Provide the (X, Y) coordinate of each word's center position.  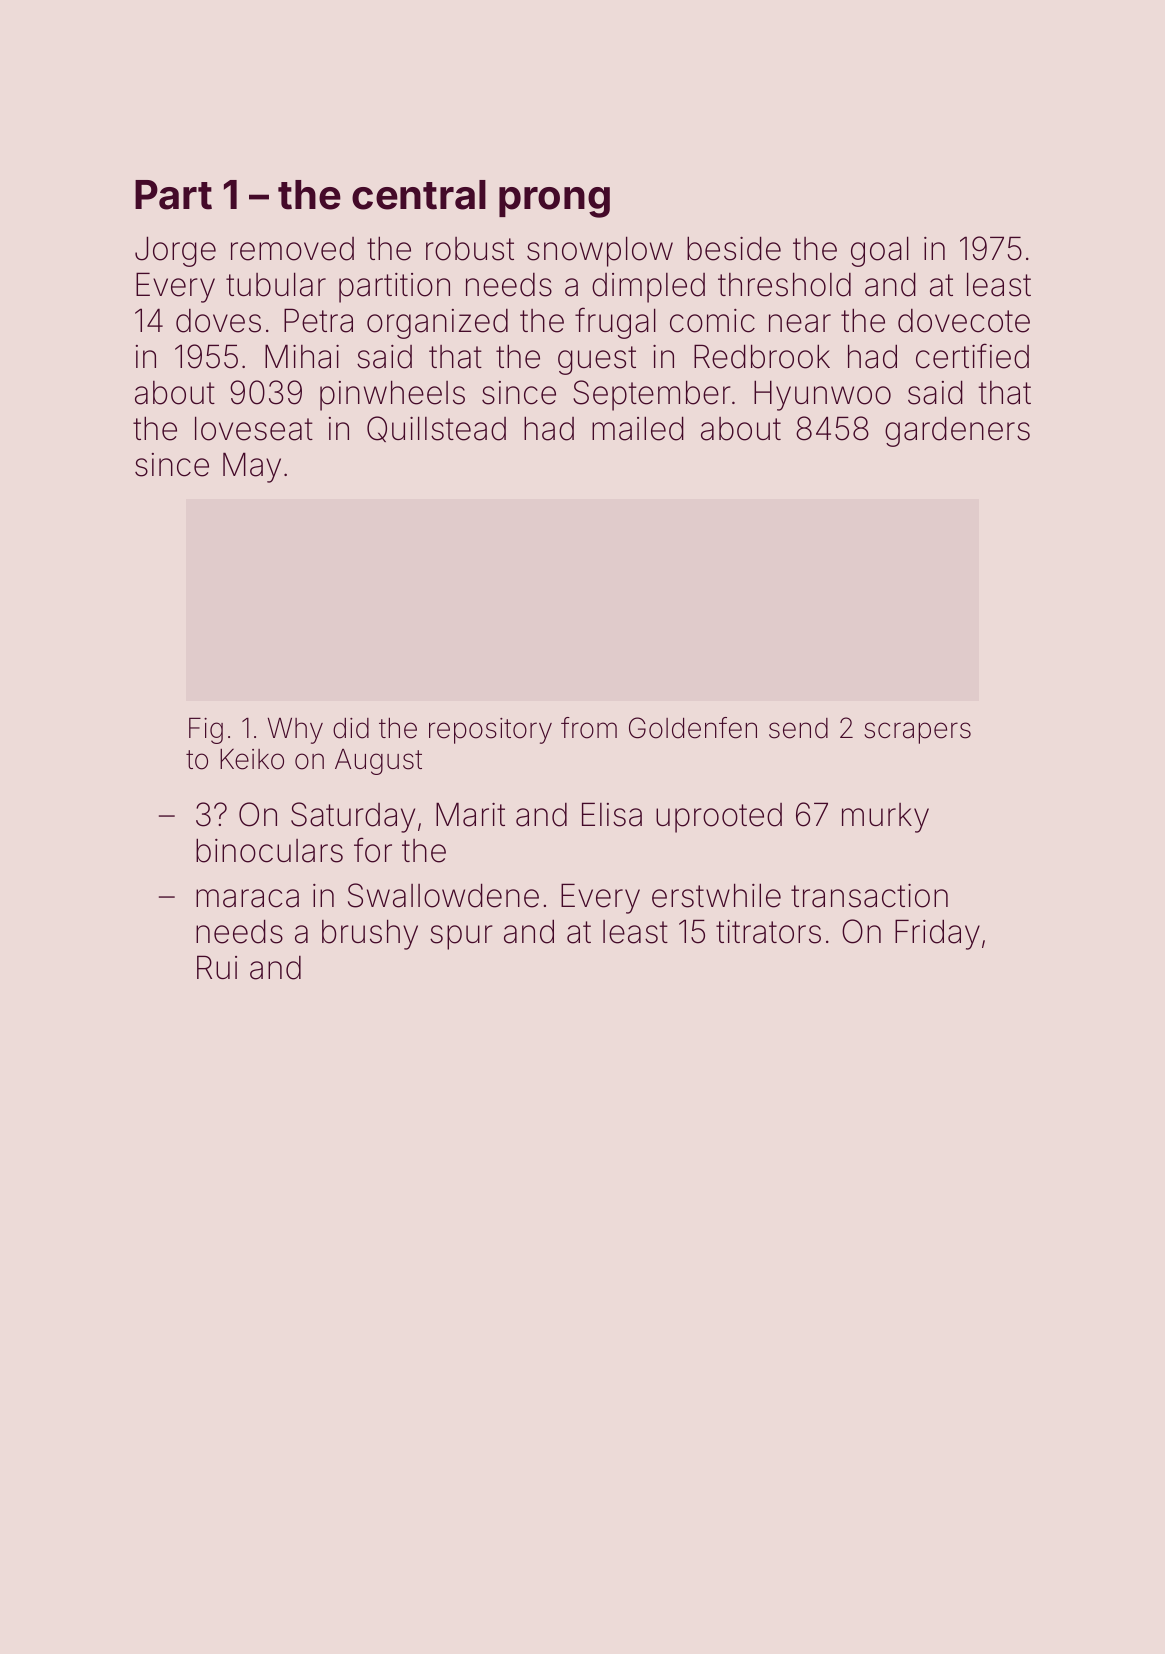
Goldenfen (693, 728)
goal (880, 251)
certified (972, 356)
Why (295, 731)
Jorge (175, 251)
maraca (247, 898)
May (252, 467)
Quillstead (436, 429)
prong (554, 202)
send (798, 728)
